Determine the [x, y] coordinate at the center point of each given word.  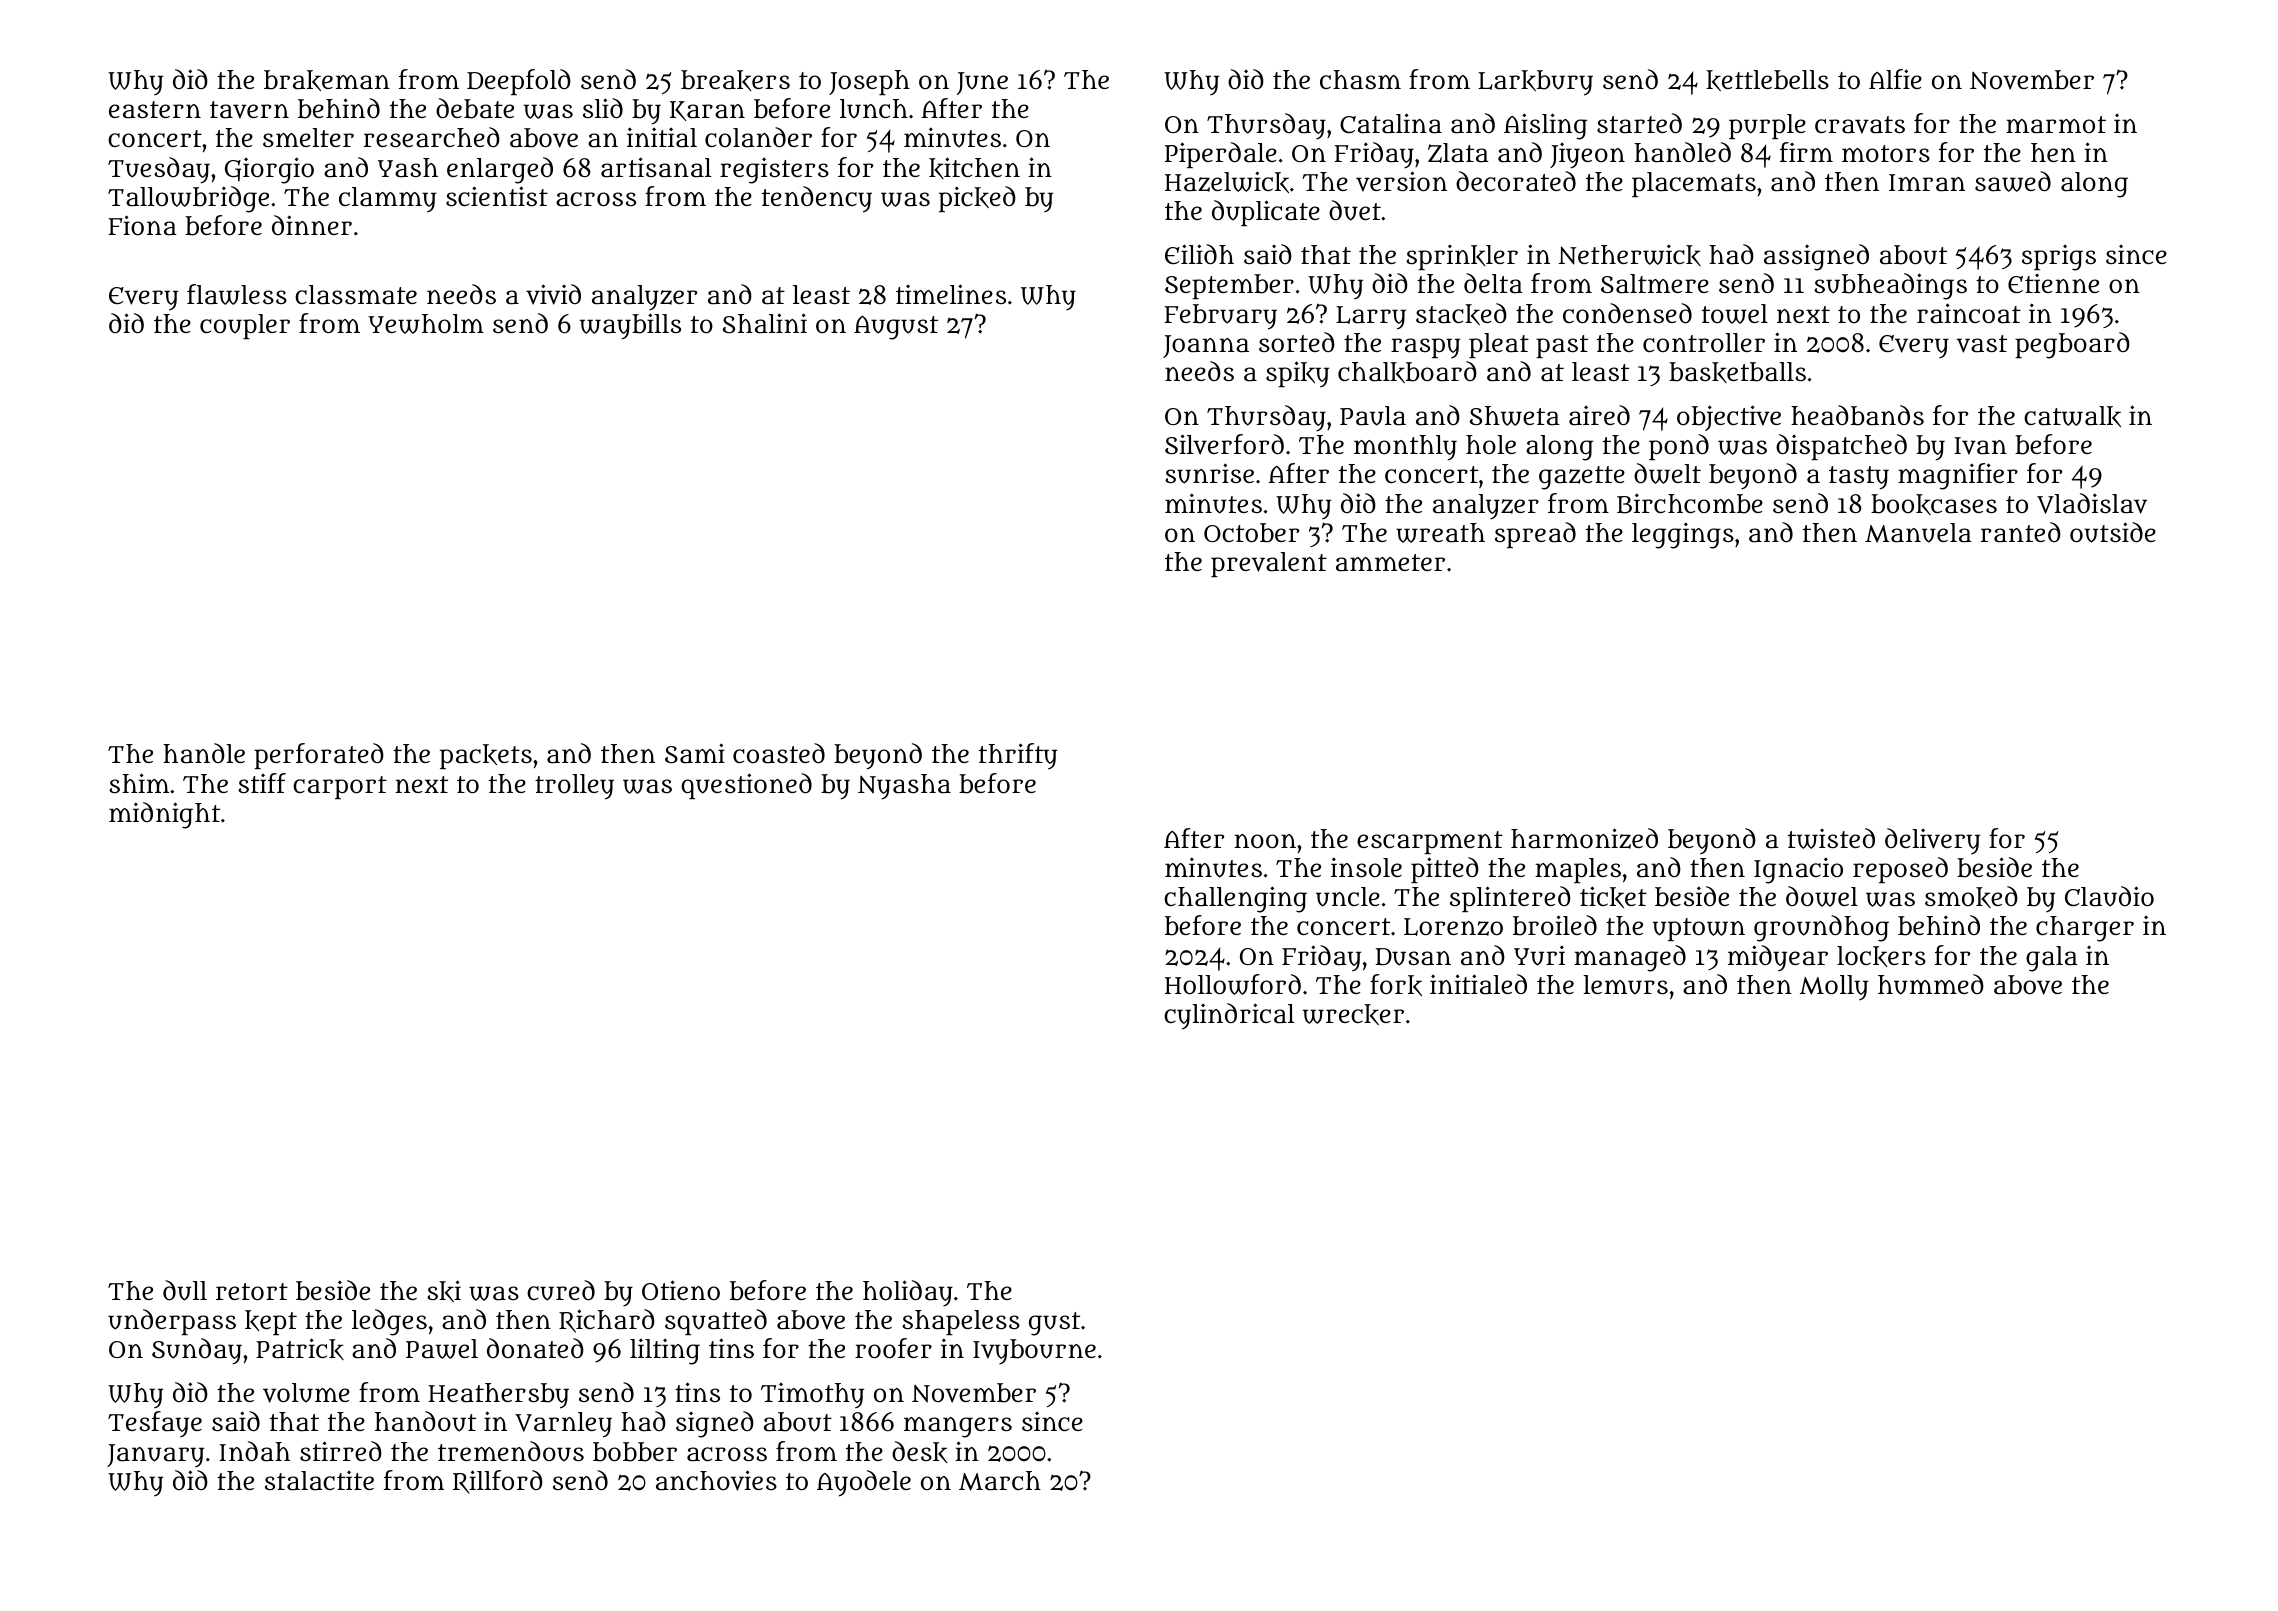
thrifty [1018, 756]
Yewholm [426, 324]
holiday [908, 1293]
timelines [951, 294]
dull [185, 1290]
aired [1599, 415]
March [1000, 1481]
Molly [1834, 988]
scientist [497, 196]
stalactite [319, 1481]
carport [340, 787]
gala [2052, 959]
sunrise [1209, 473]
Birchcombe [1690, 503]
